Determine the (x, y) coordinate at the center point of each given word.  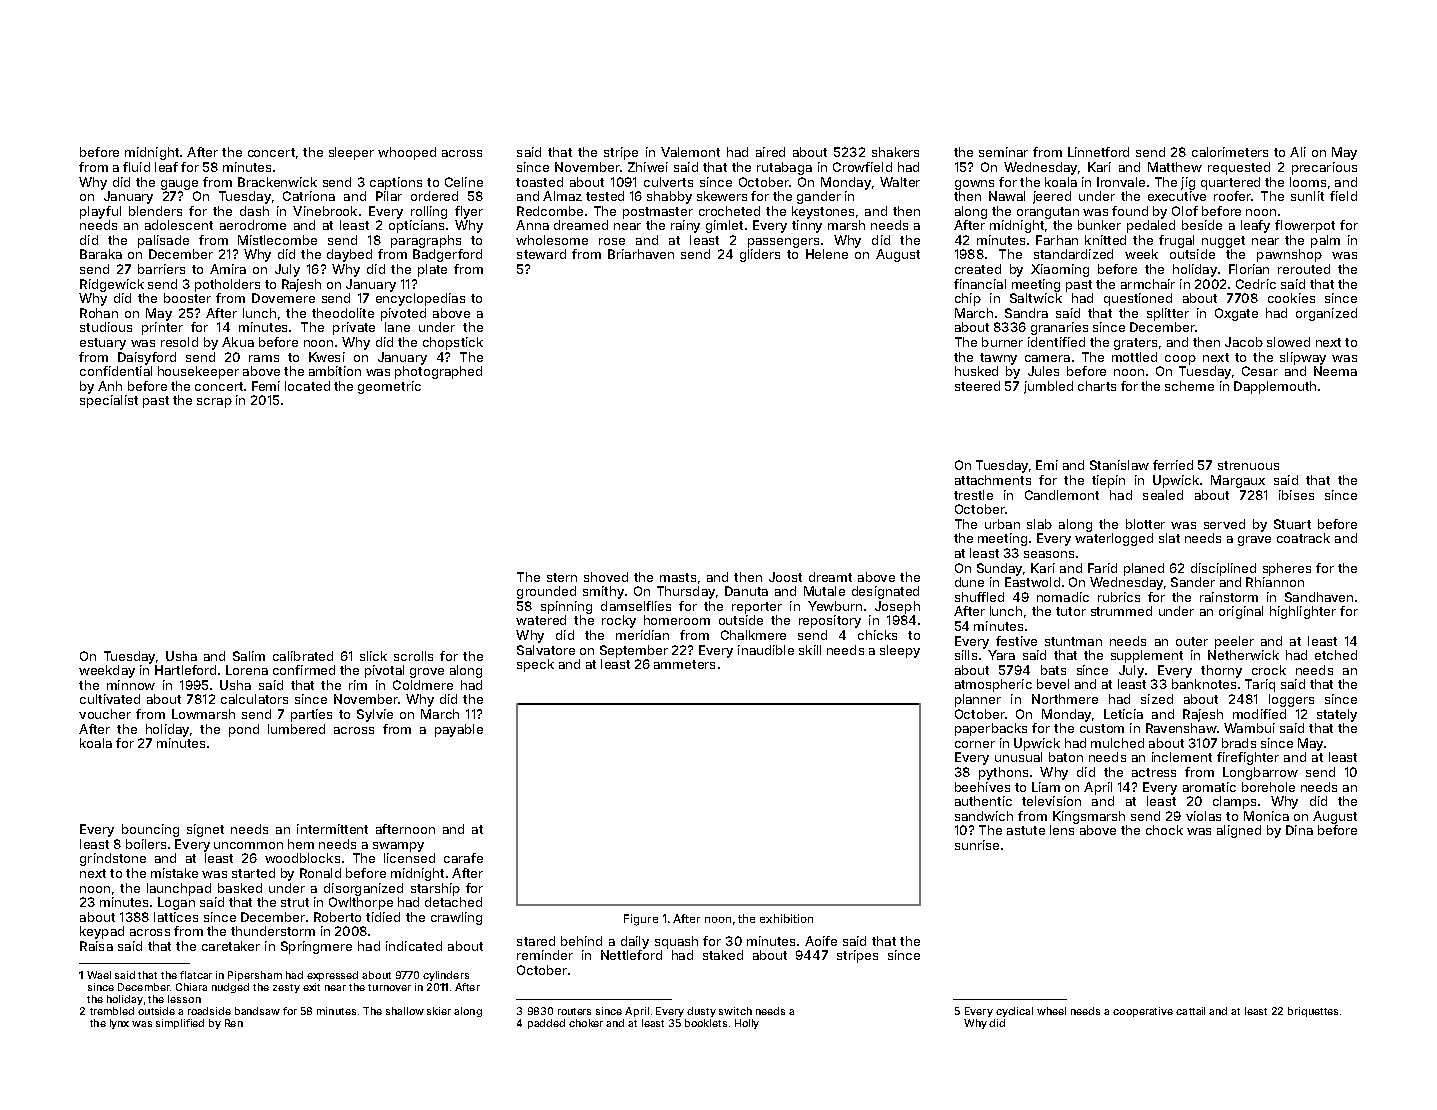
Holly (747, 1024)
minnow (131, 685)
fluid (136, 167)
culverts (668, 182)
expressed (332, 976)
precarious (1324, 168)
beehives (982, 787)
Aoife (821, 941)
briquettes (1313, 1012)
